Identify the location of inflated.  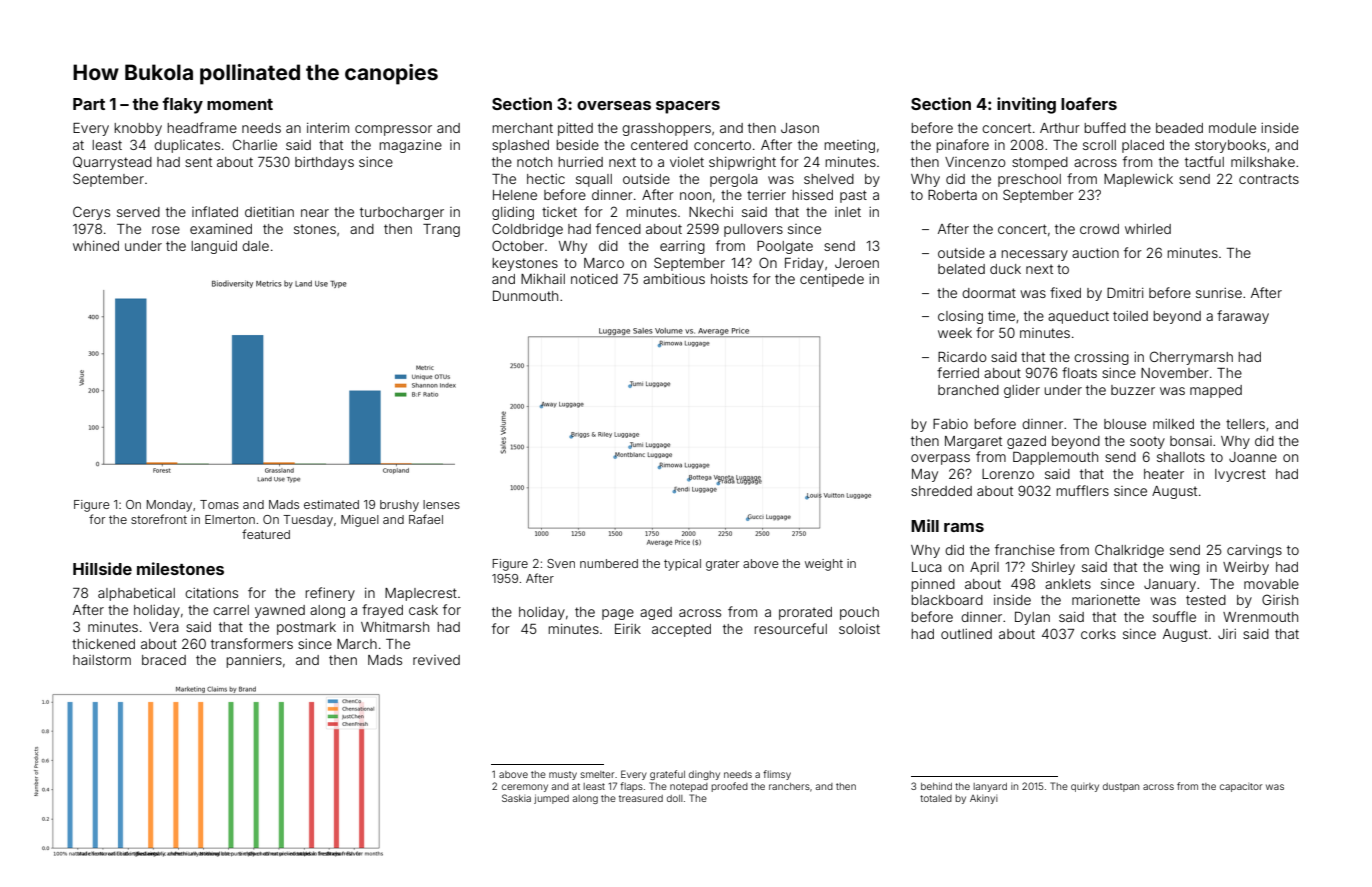
(215, 211).
